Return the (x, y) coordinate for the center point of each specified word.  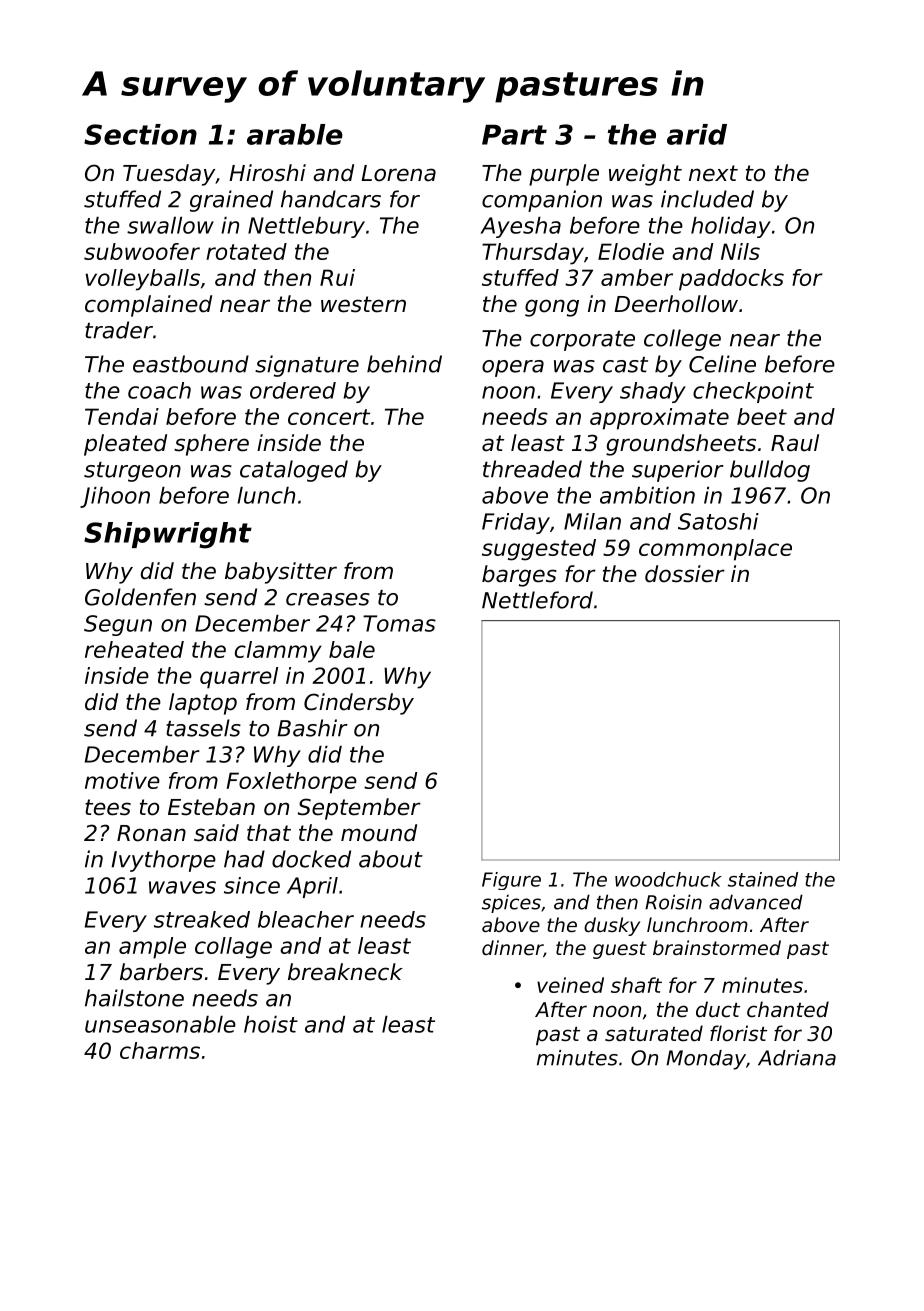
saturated (654, 1033)
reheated (134, 649)
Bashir (312, 728)
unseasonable (160, 1024)
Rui (337, 277)
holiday (731, 227)
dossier (685, 574)
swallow (170, 225)
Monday (706, 1060)
